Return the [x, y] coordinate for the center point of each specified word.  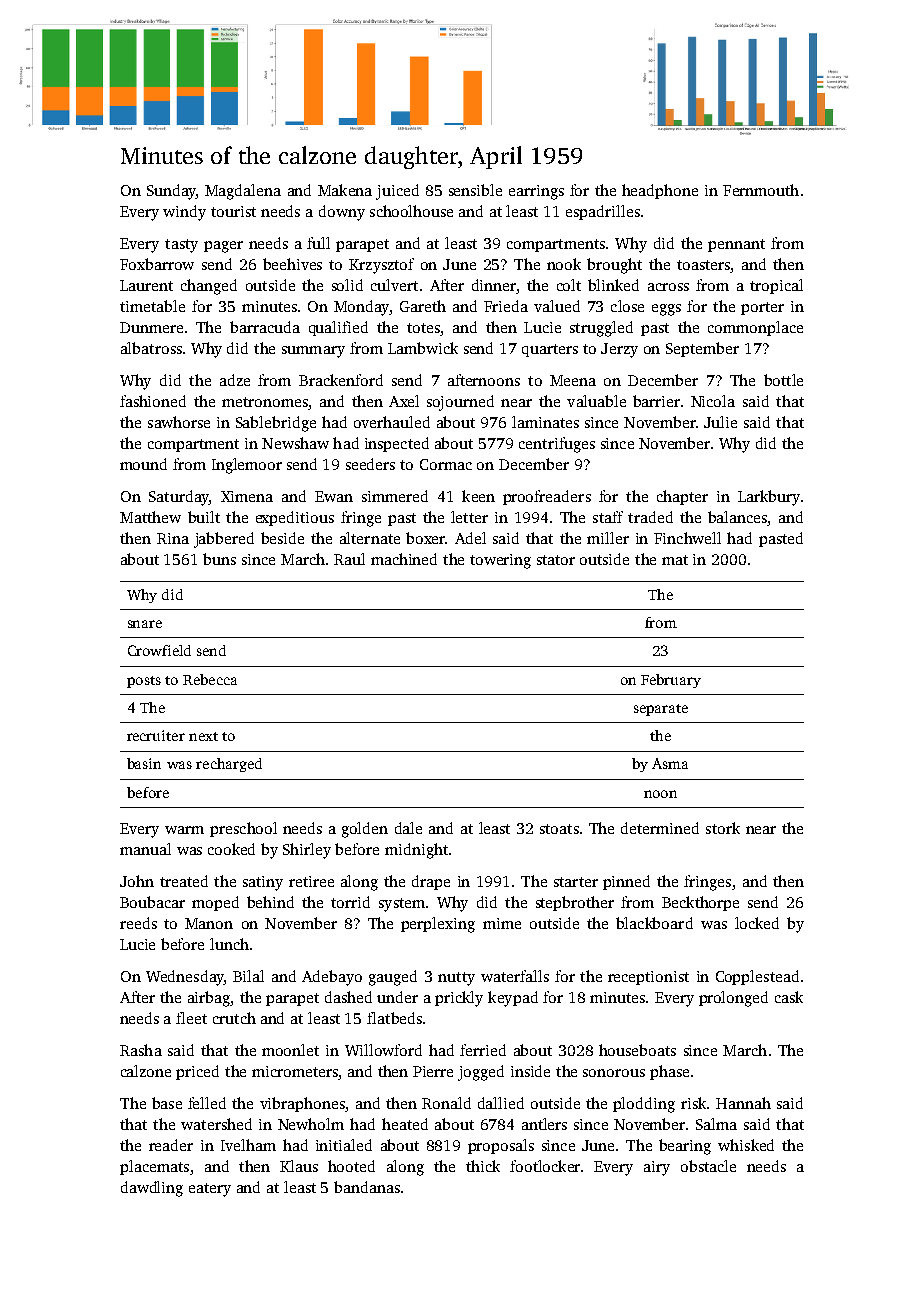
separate [661, 710]
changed [209, 287]
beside [282, 538]
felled [207, 1103]
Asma [670, 763]
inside [530, 1071]
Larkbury [769, 498]
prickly [459, 999]
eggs [666, 310]
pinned [626, 882]
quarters [550, 350]
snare [145, 624]
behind [270, 902]
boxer [425, 538]
